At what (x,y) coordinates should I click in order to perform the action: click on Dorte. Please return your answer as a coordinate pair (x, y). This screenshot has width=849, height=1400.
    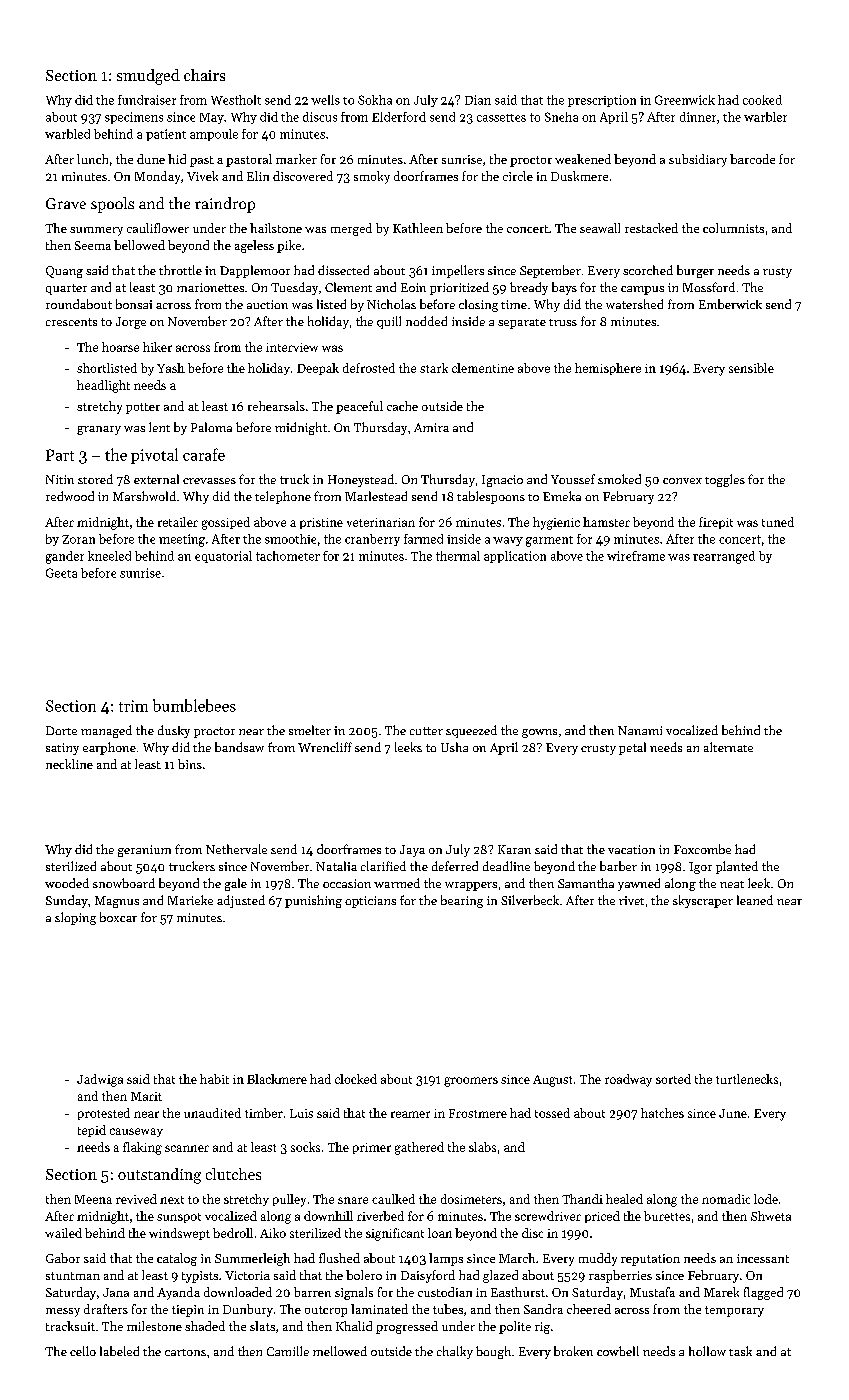
    Looking at the image, I should click on (61, 730).
